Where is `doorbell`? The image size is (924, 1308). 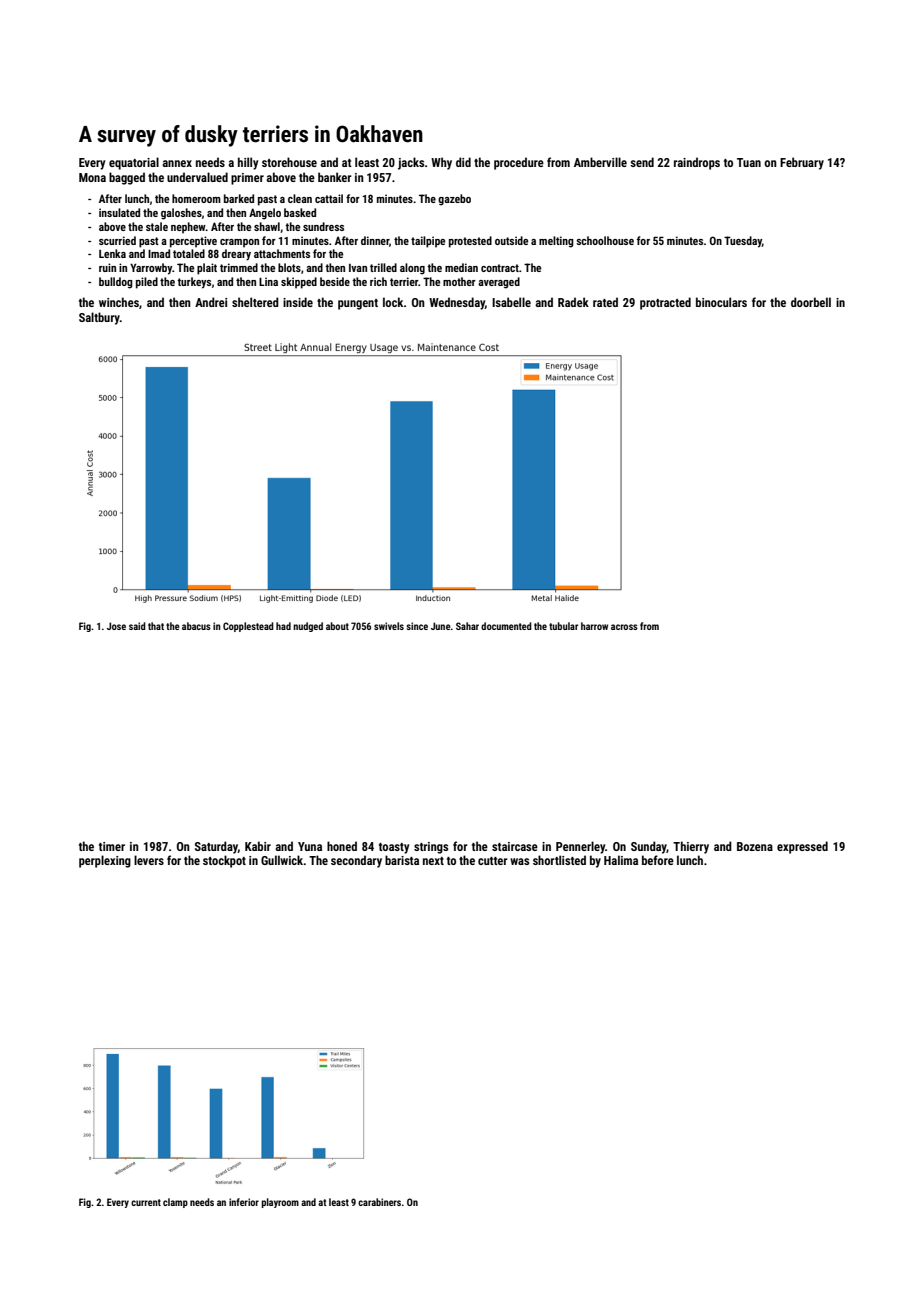
doorbell is located at coordinates (811, 302).
